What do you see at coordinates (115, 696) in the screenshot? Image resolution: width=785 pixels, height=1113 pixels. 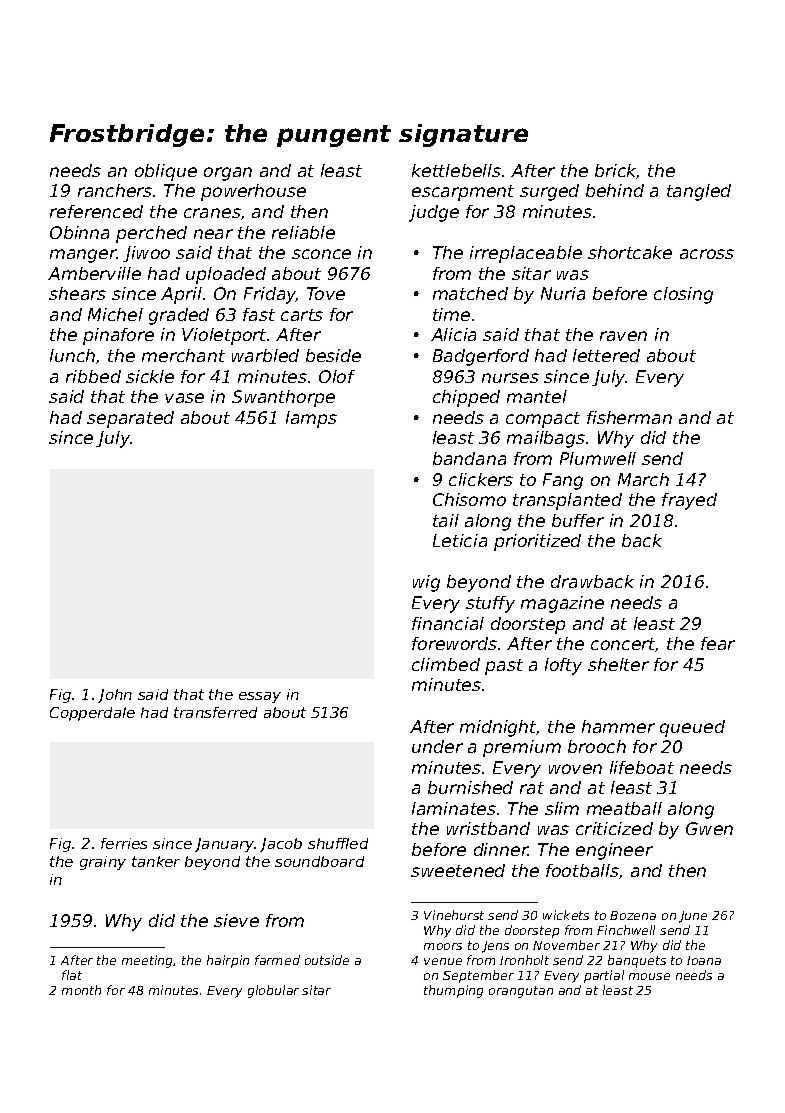 I see `John` at bounding box center [115, 696].
